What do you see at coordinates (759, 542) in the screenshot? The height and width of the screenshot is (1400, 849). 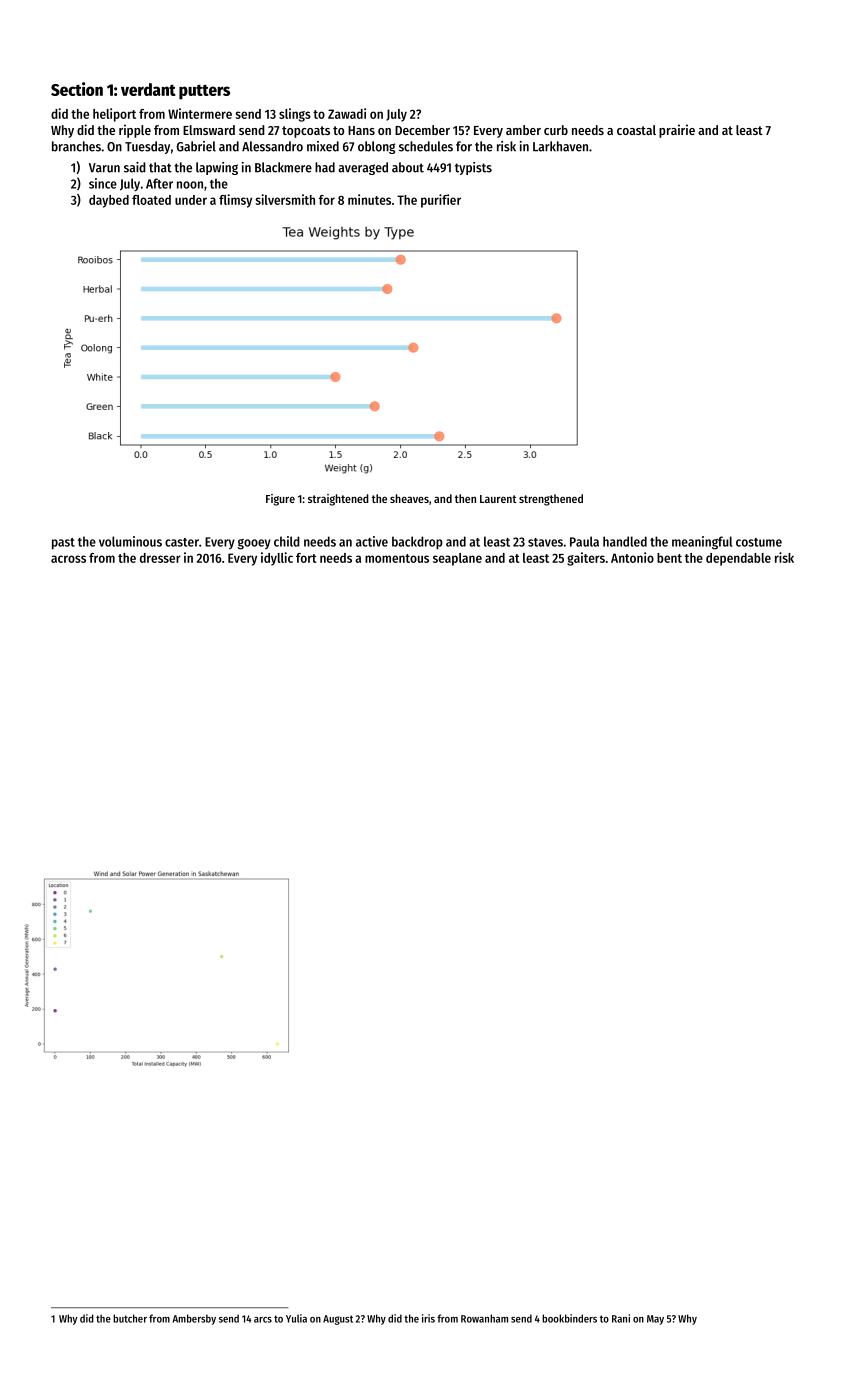 I see `costume` at bounding box center [759, 542].
